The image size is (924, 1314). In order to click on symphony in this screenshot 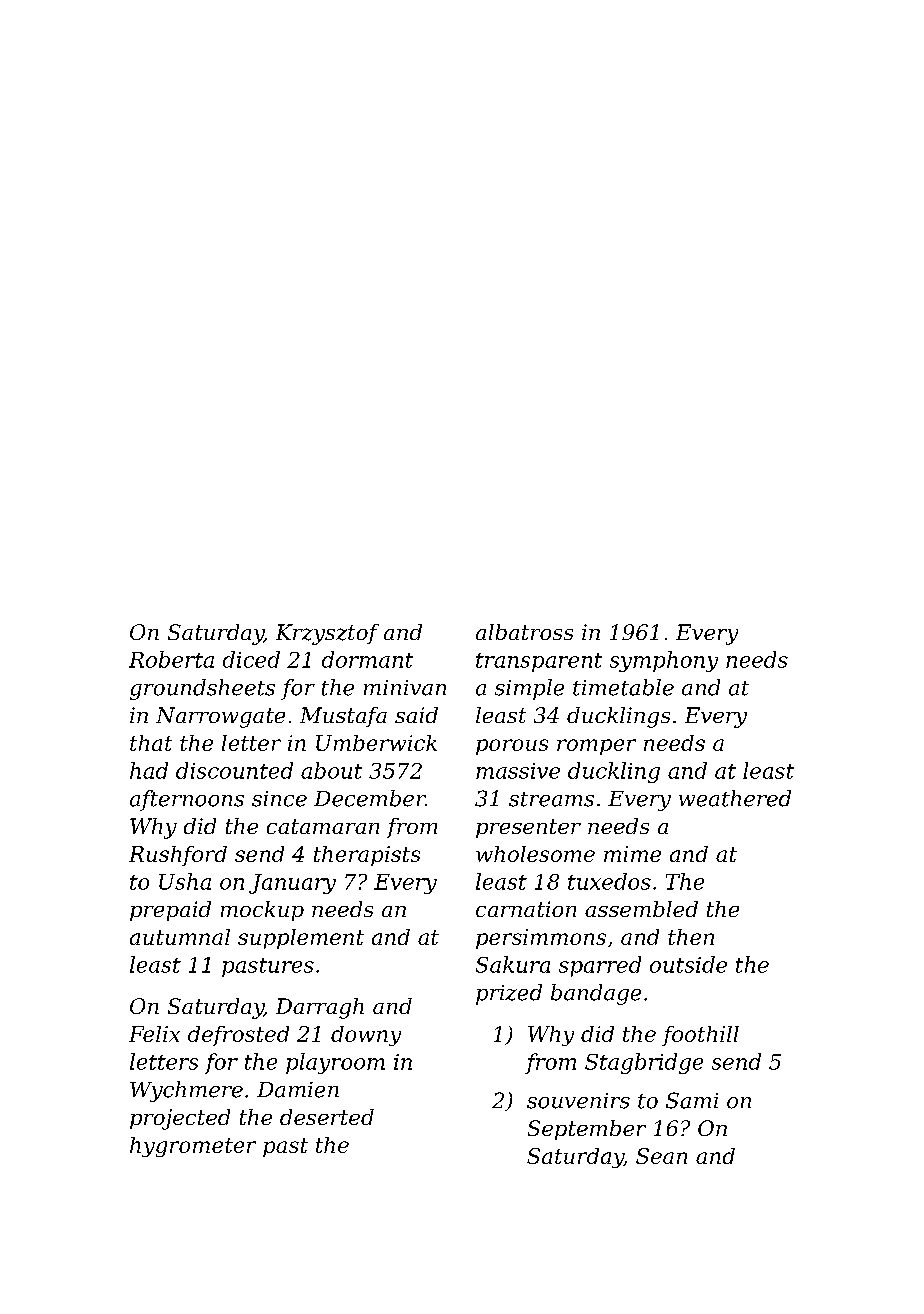, I will do `click(664, 661)`.
